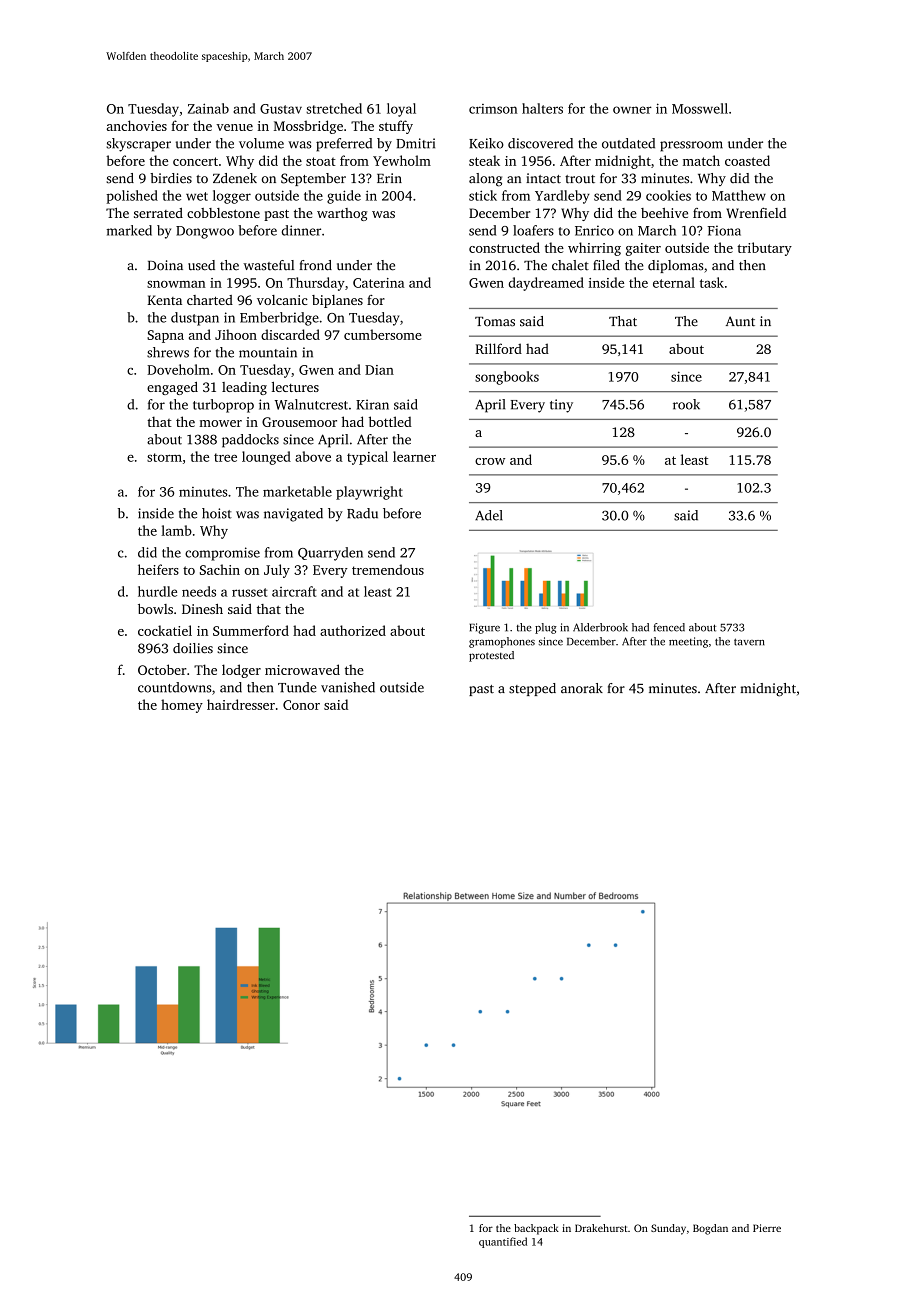 The width and height of the image is (908, 1316). What do you see at coordinates (739, 195) in the image?
I see `Matthew` at bounding box center [739, 195].
